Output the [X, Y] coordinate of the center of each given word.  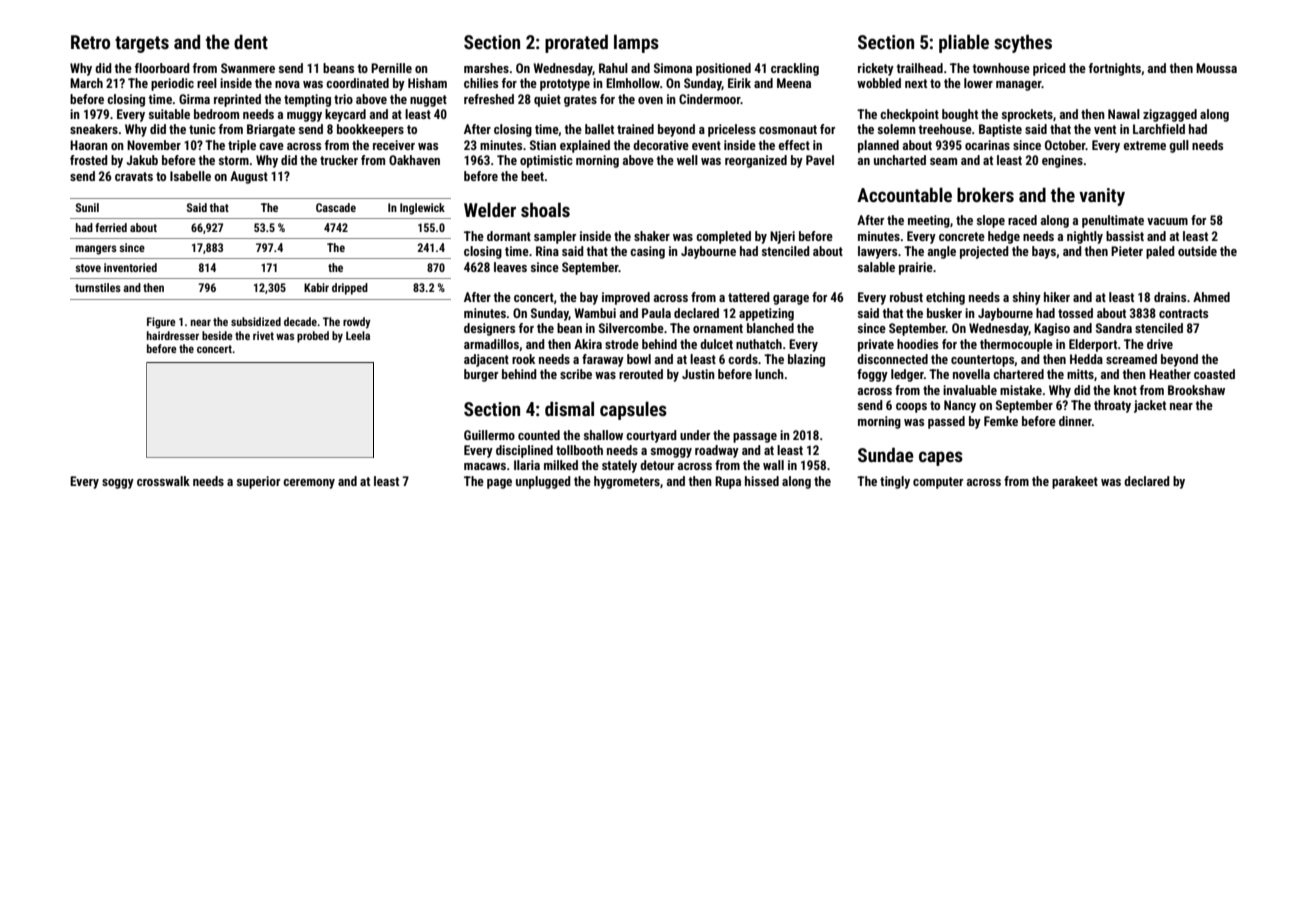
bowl [639, 359]
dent [251, 42]
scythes [1023, 43]
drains [1170, 297]
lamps [636, 43]
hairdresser [173, 335]
